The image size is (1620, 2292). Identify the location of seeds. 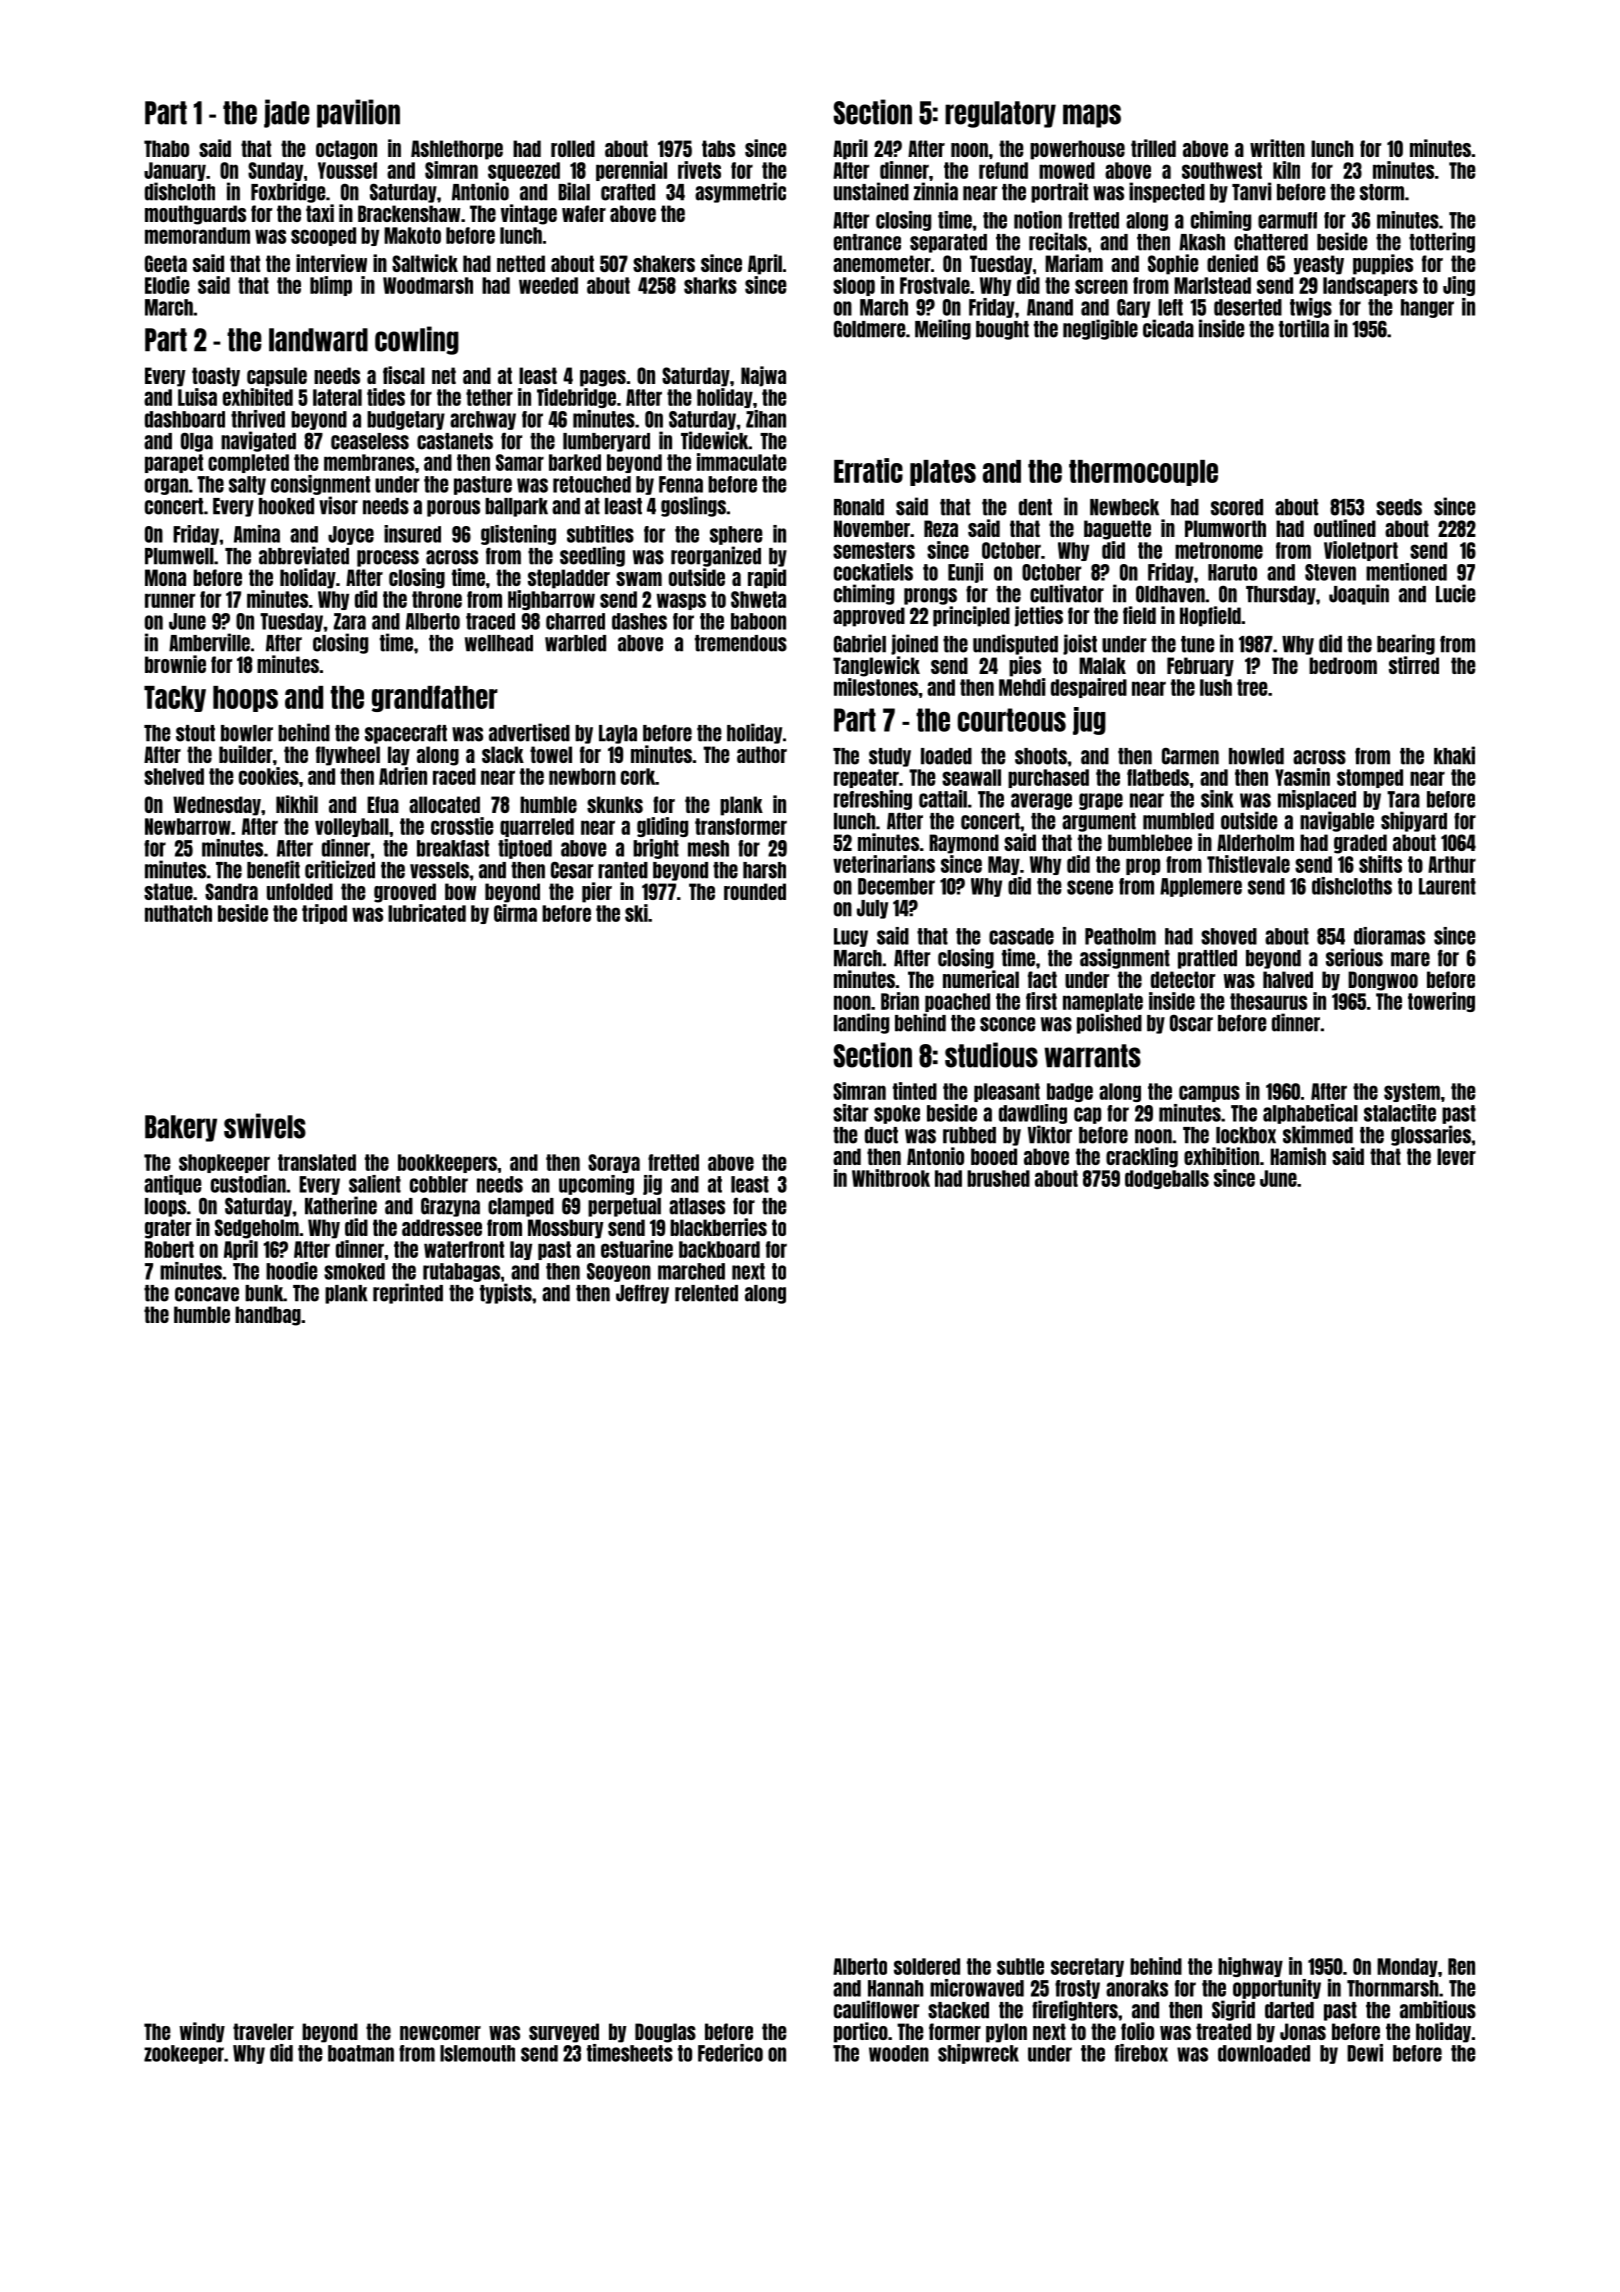
(1399, 507).
